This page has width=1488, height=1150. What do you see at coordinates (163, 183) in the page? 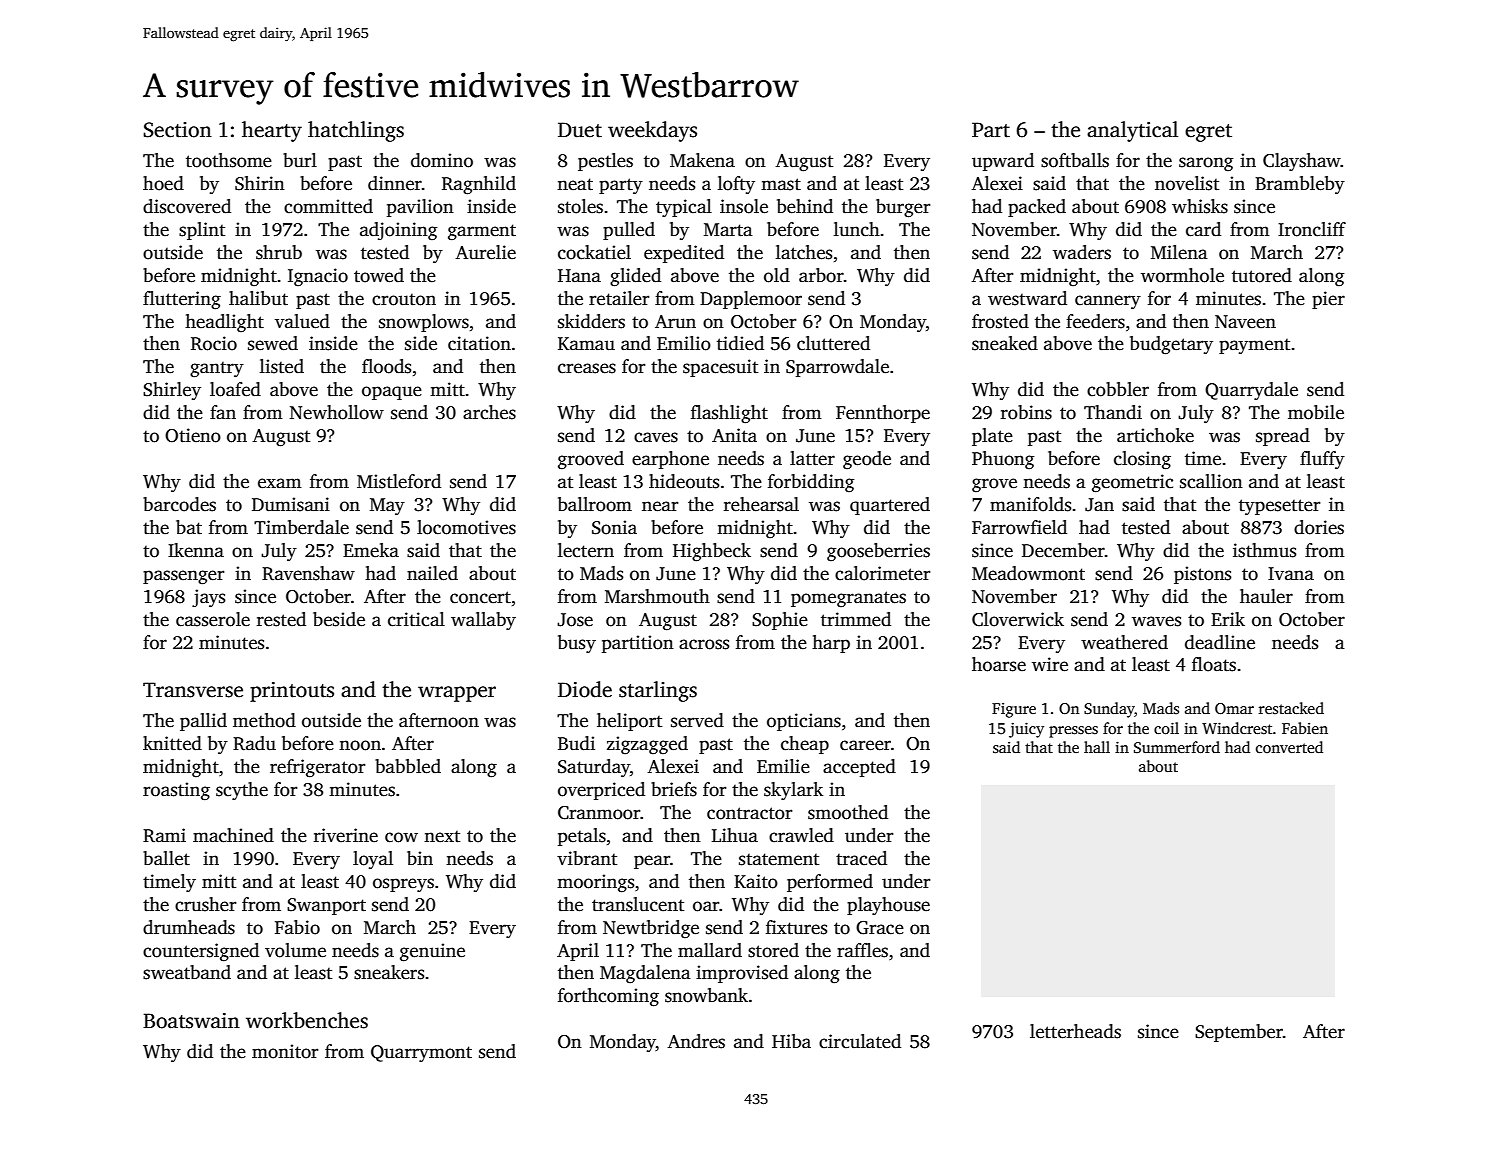
I see `hoed` at bounding box center [163, 183].
